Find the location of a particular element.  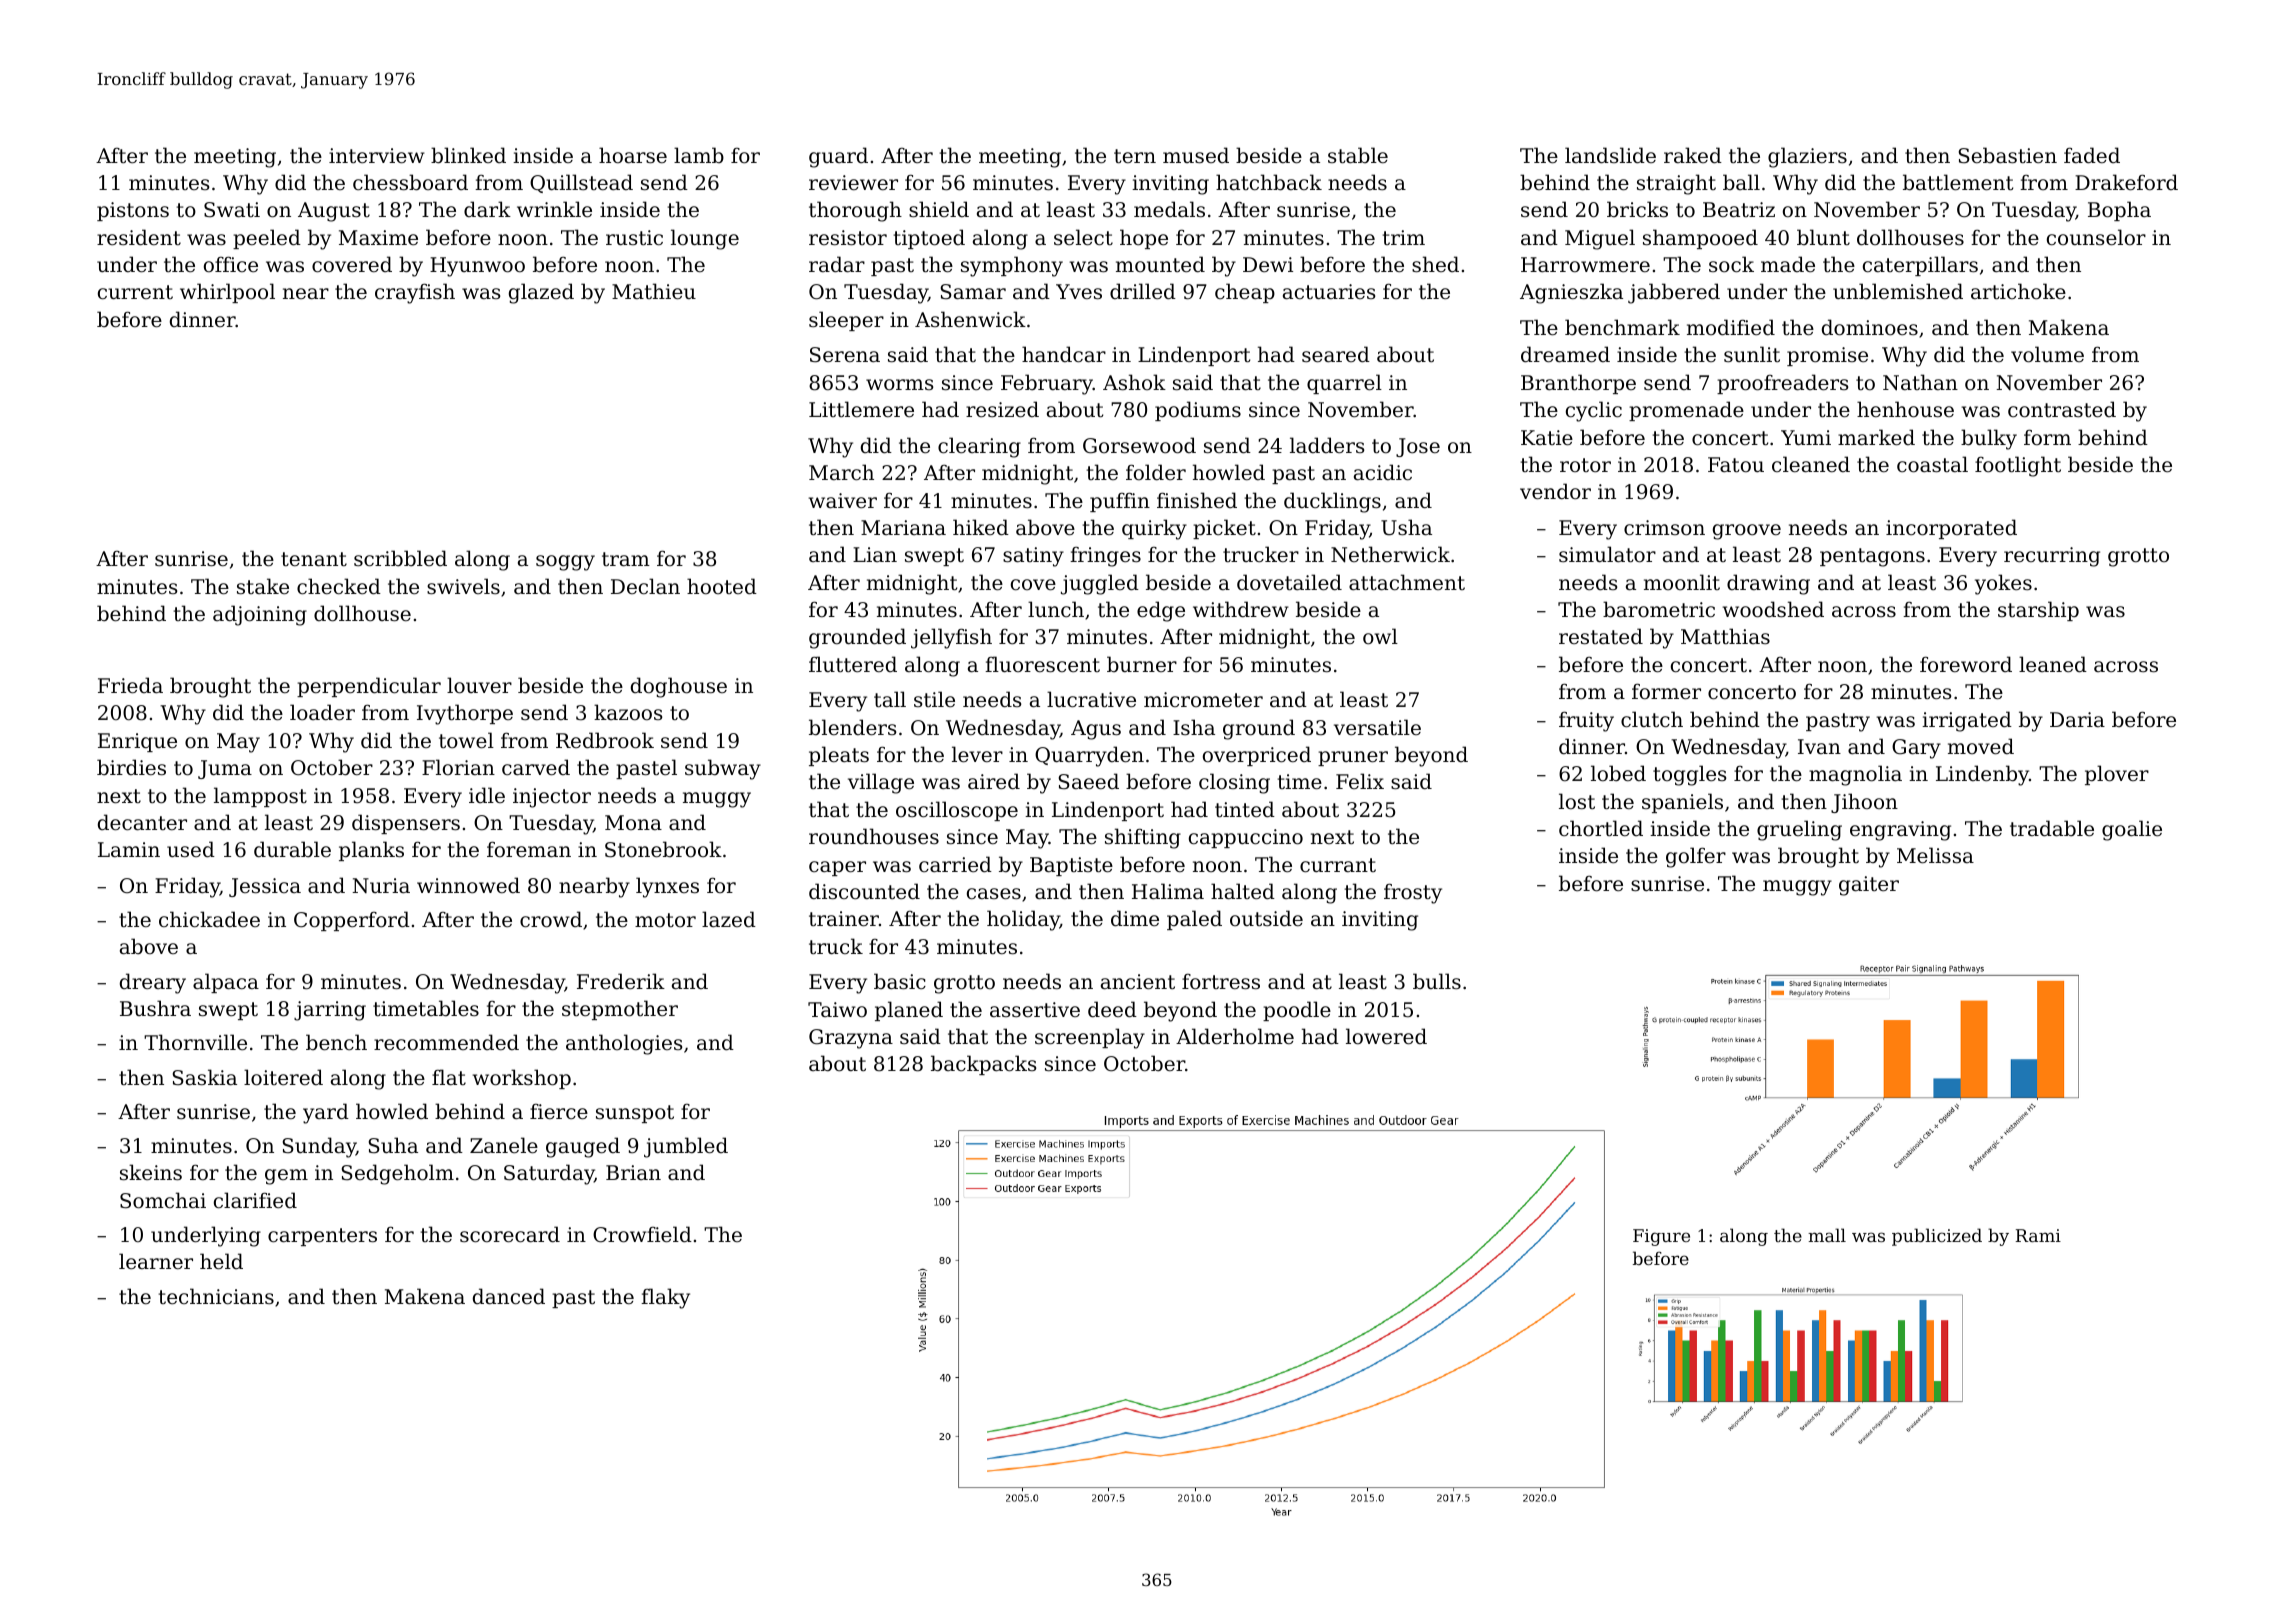

bricks is located at coordinates (1637, 209).
